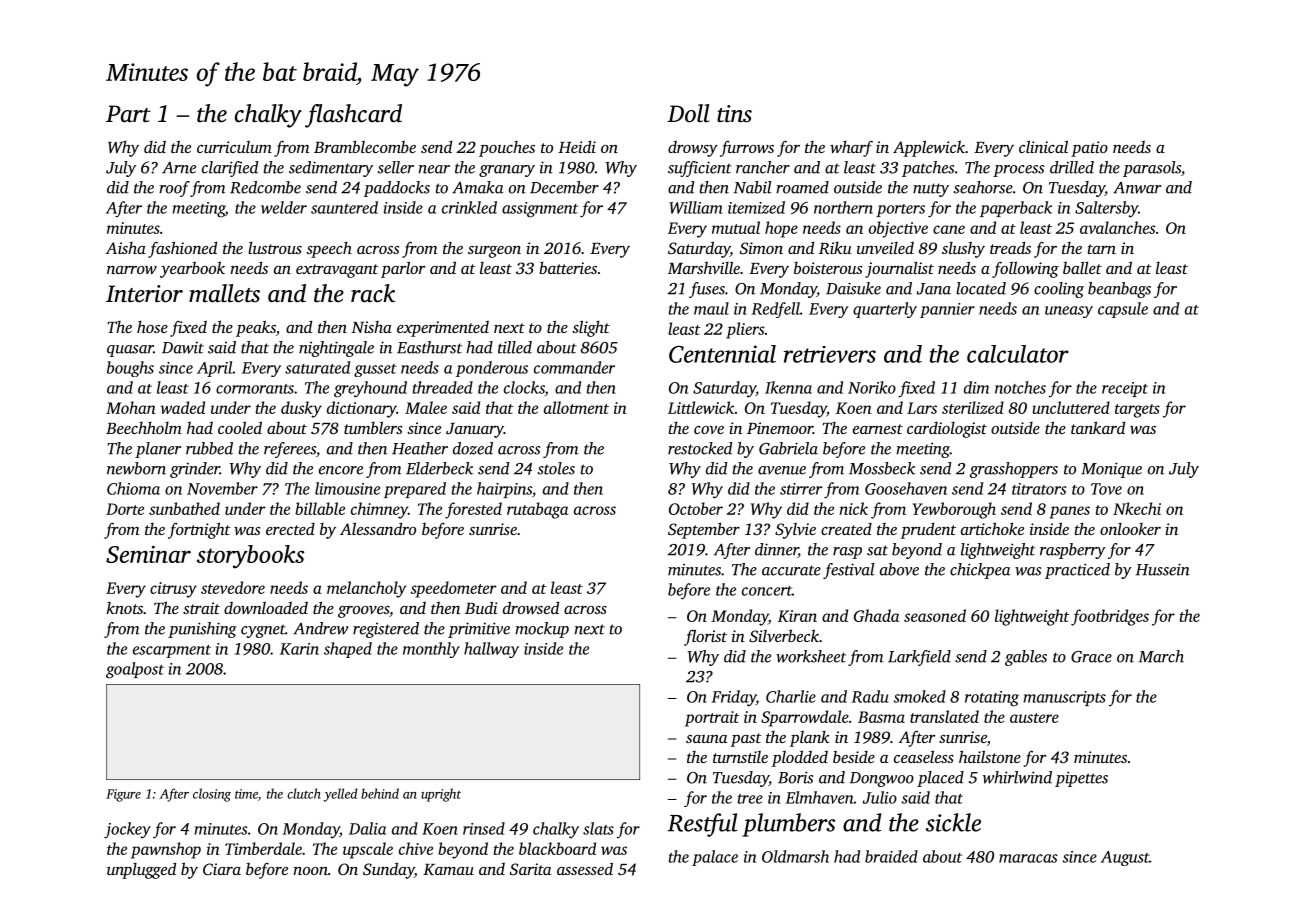 This image has width=1308, height=924. What do you see at coordinates (1072, 167) in the image?
I see `drilled` at bounding box center [1072, 167].
